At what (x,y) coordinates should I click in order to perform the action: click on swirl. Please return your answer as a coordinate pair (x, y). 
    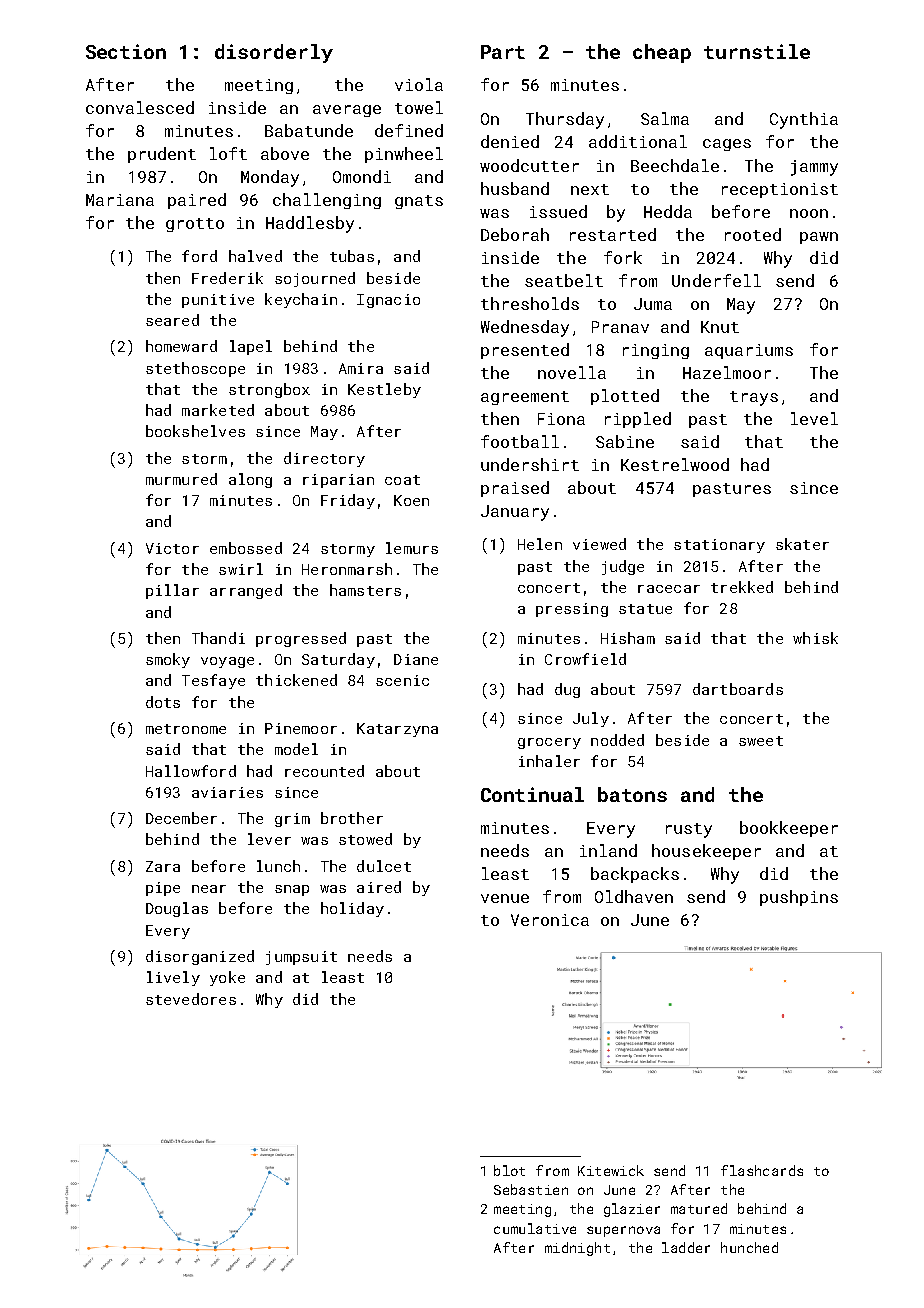
    Looking at the image, I should click on (241, 569).
